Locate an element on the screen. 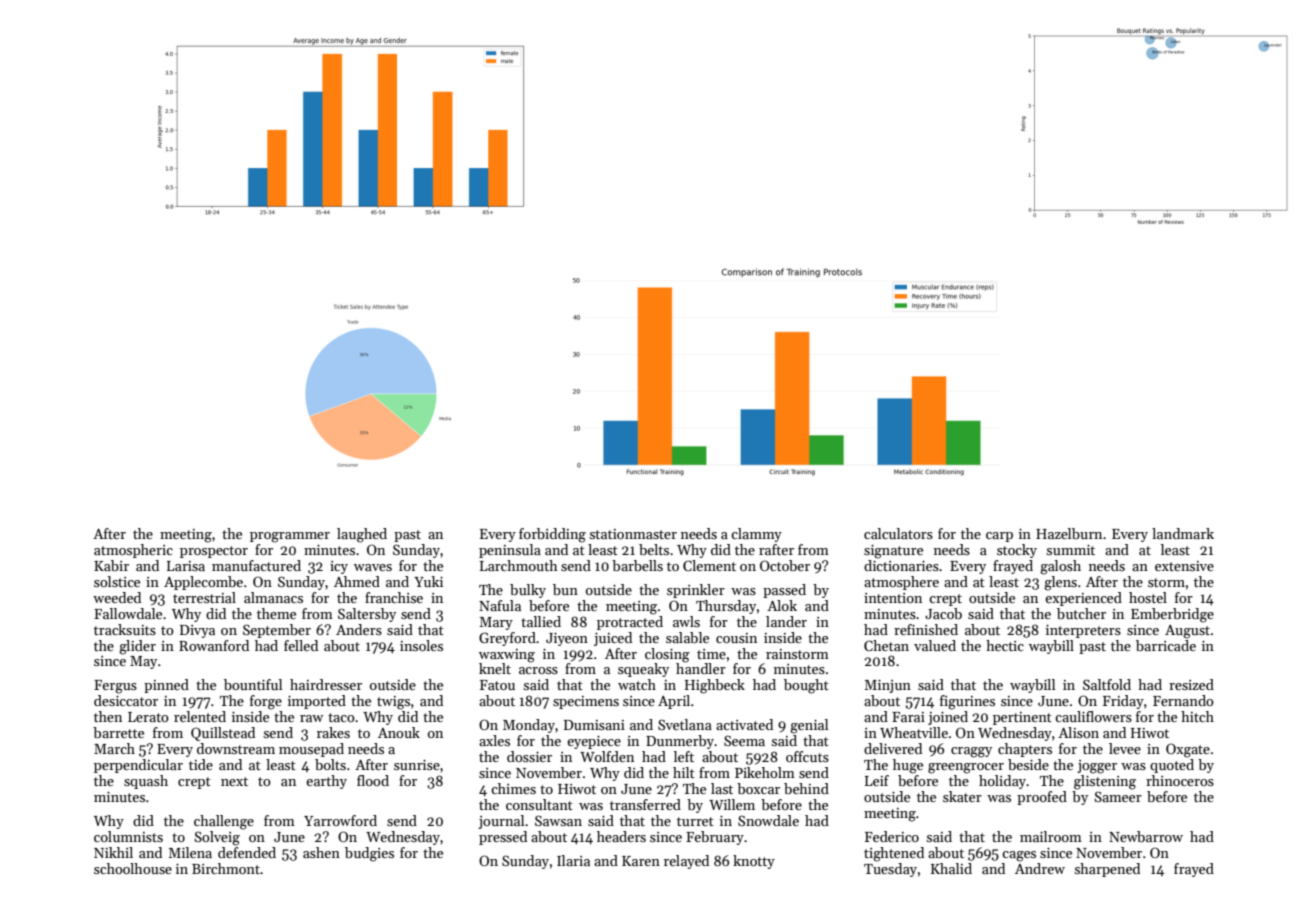 The height and width of the screenshot is (924, 1308). schoolhouse is located at coordinates (133, 868).
